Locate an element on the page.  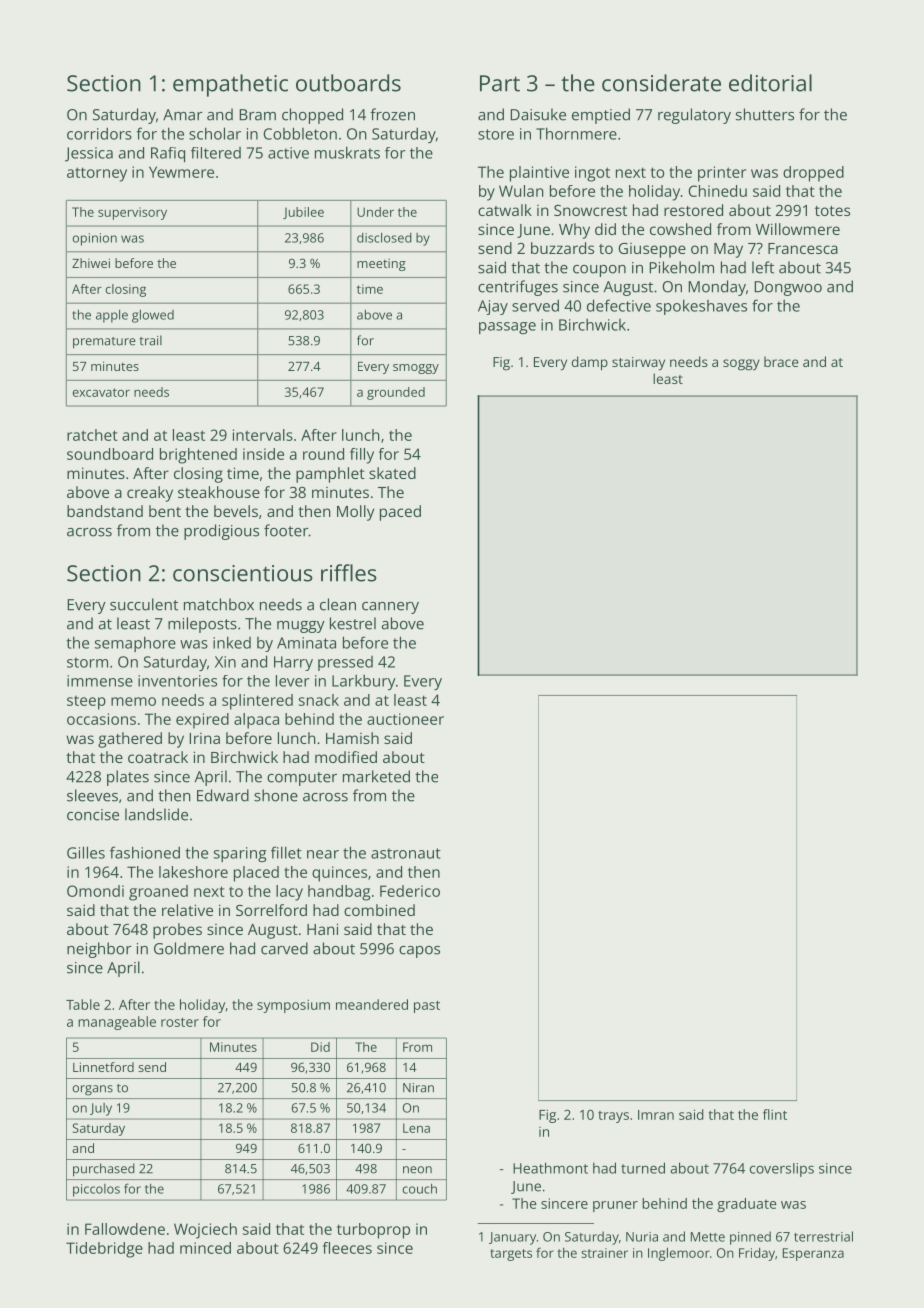
fleeces is located at coordinates (347, 1248).
